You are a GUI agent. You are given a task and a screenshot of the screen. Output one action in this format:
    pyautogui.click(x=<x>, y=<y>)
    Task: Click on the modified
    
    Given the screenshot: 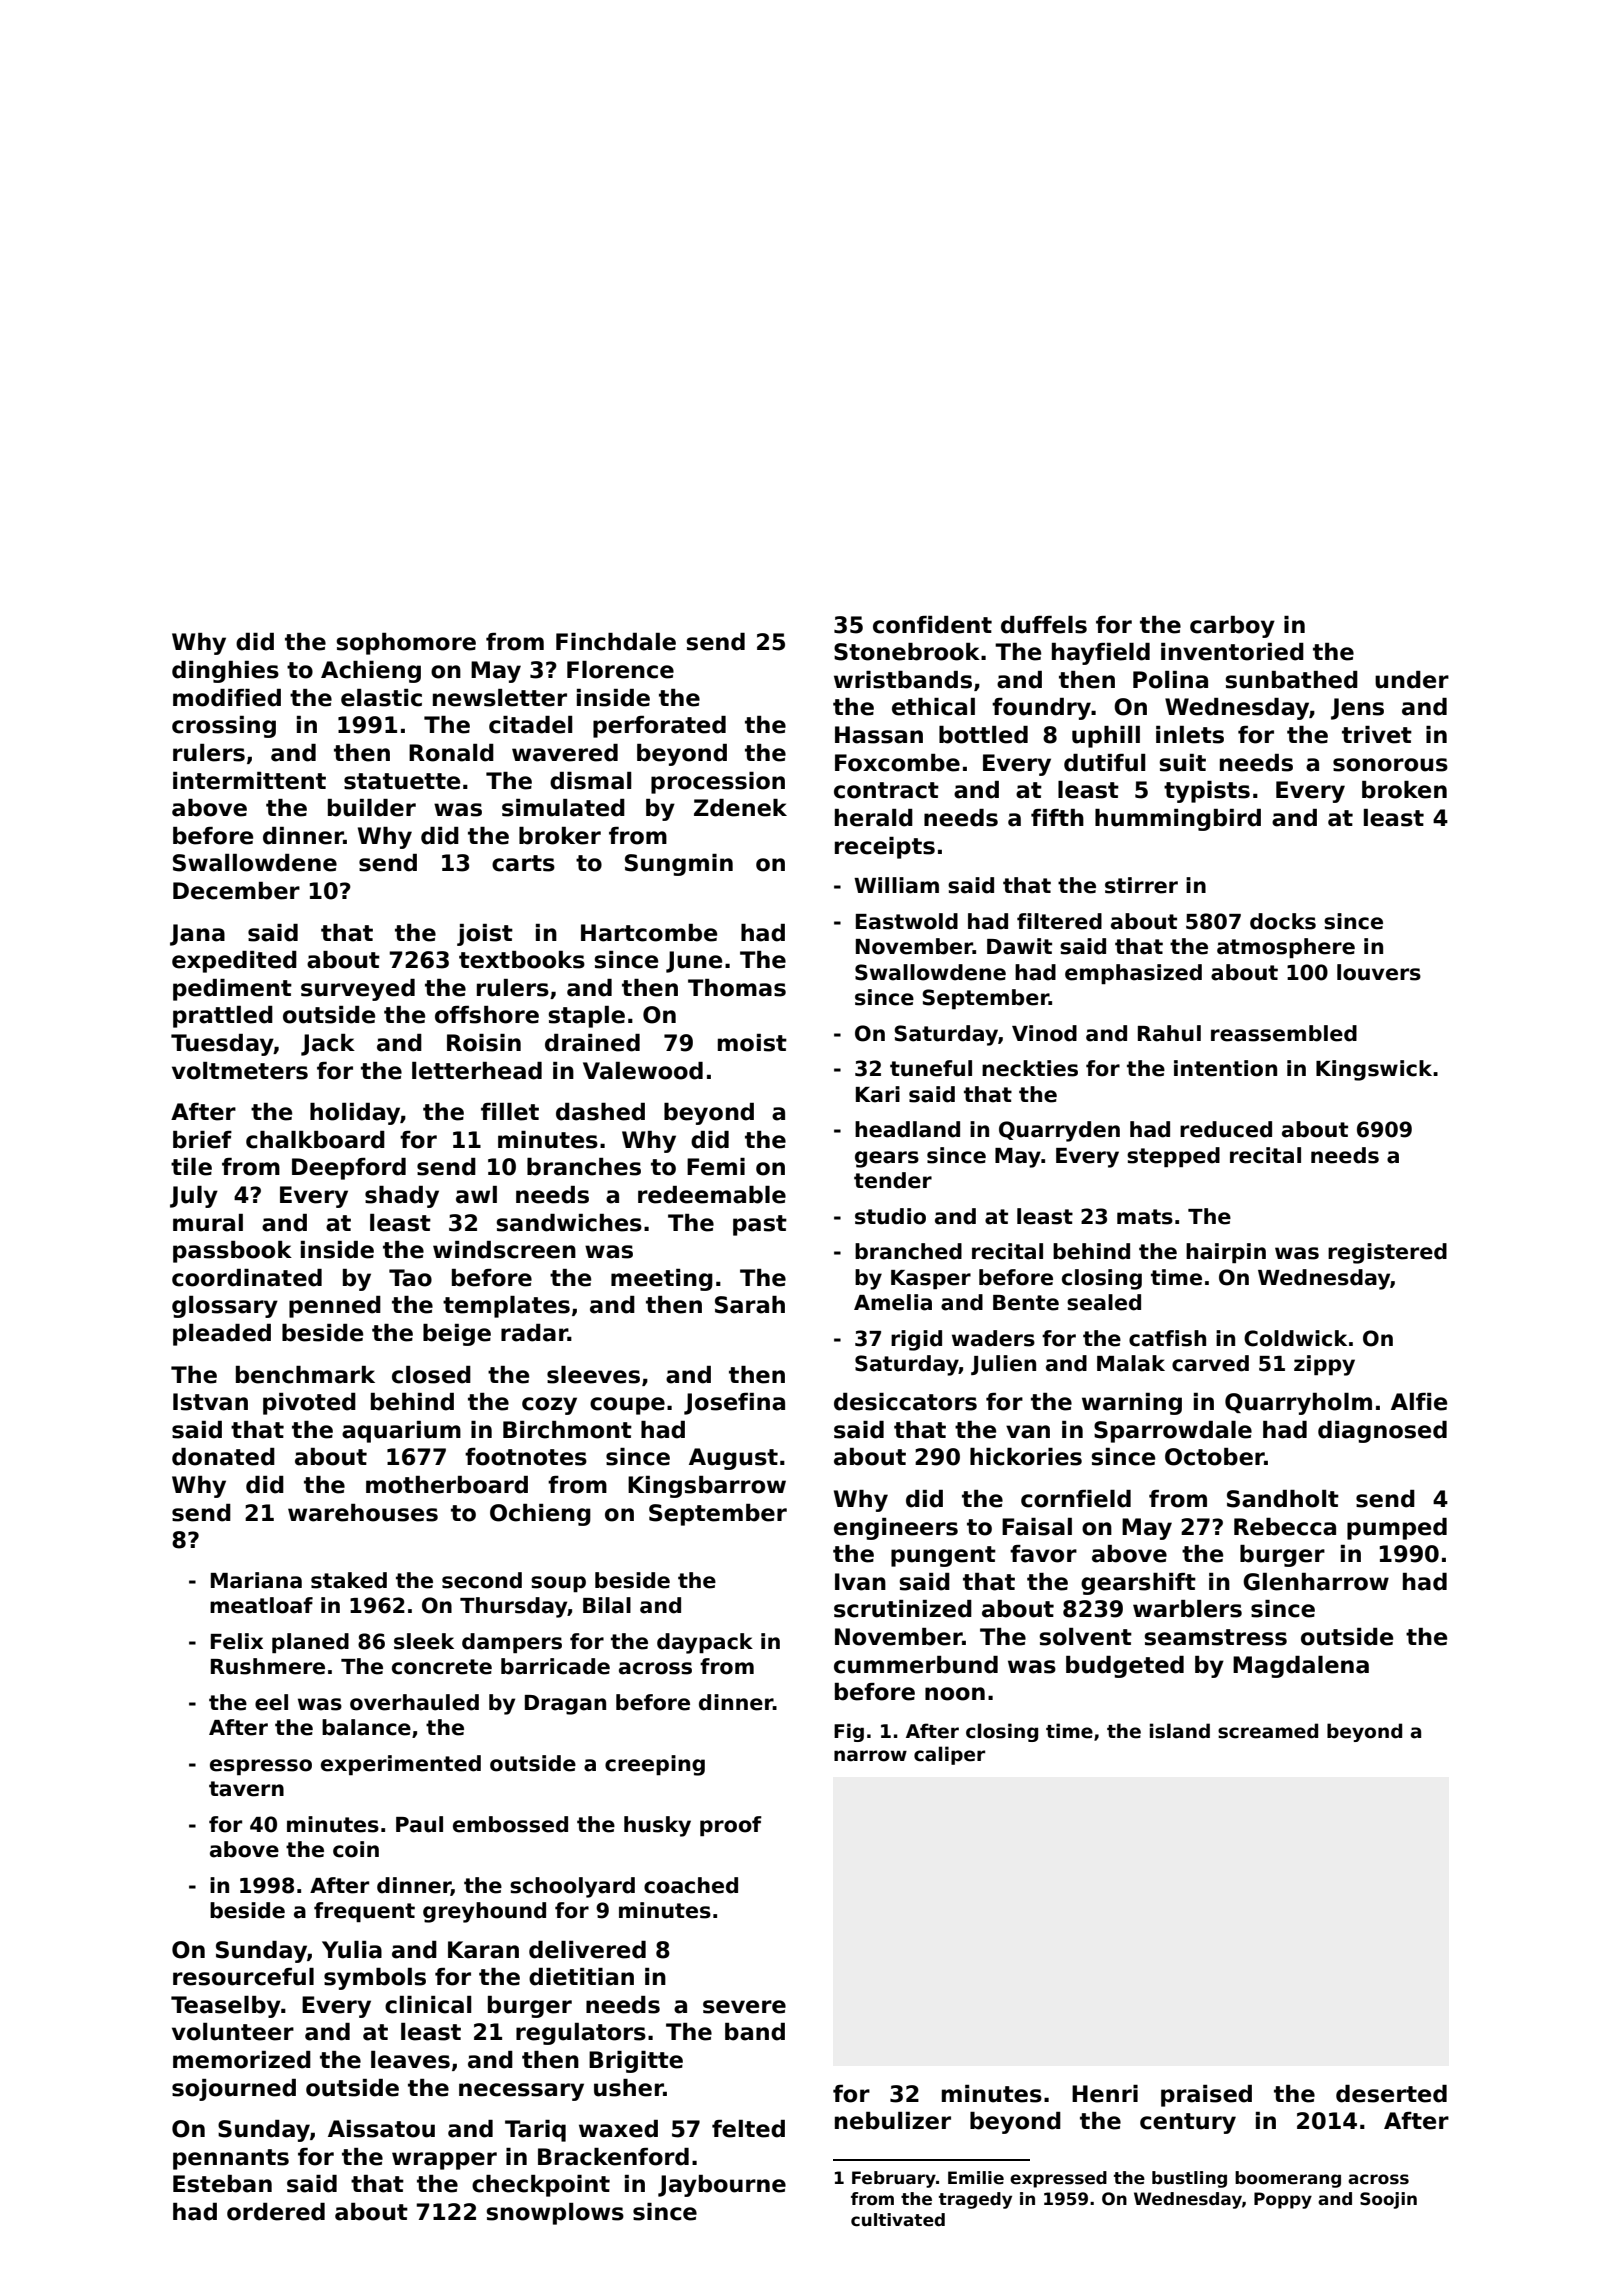 What is the action you would take?
    pyautogui.click(x=227, y=698)
